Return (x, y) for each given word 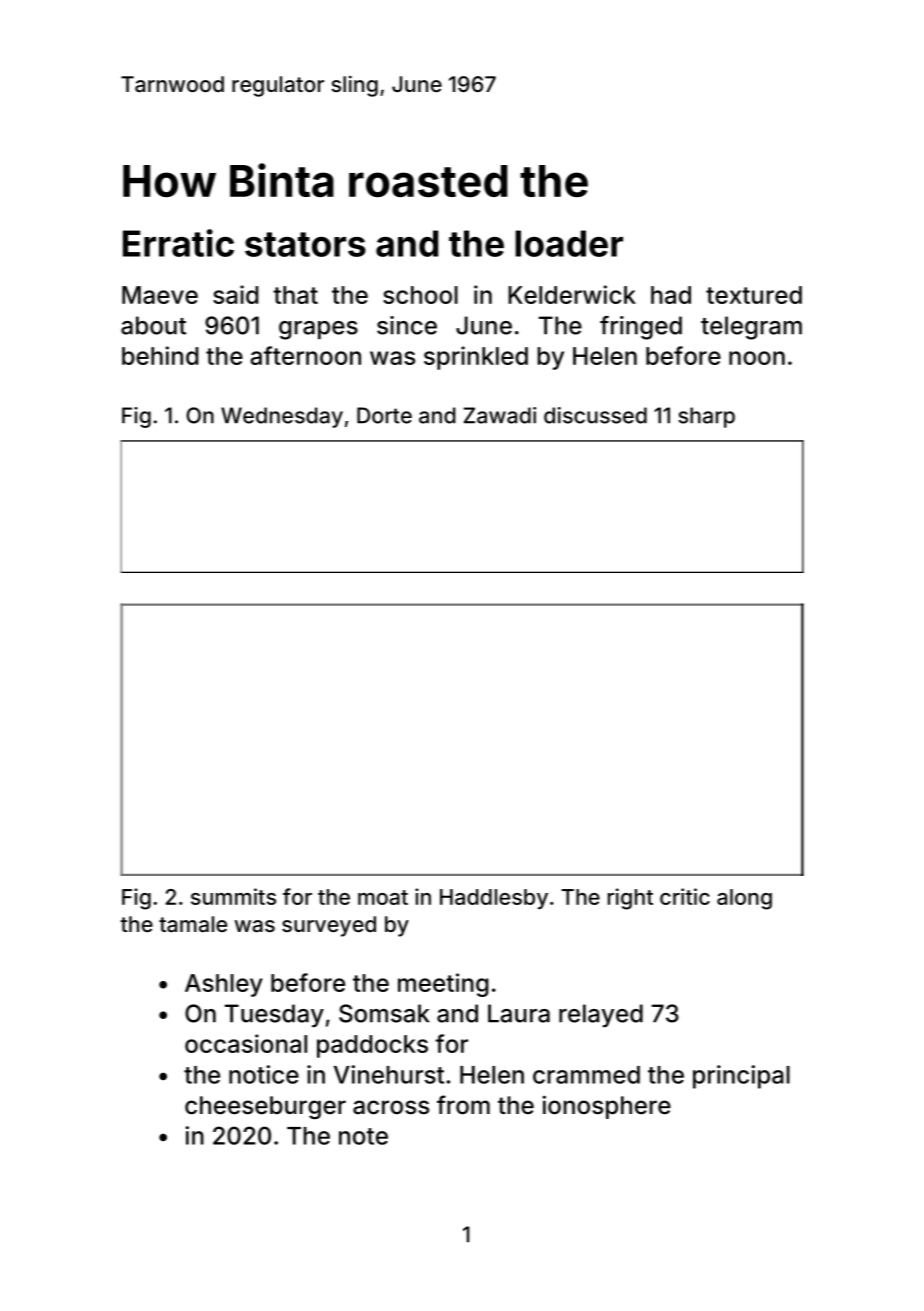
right (630, 899)
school (420, 295)
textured (754, 295)
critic (685, 896)
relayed (601, 1016)
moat (383, 897)
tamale (193, 924)
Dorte (384, 415)
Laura (519, 1013)
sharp (706, 417)
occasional (246, 1043)
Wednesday (282, 417)
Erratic (178, 243)
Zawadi (499, 415)
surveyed (329, 926)
